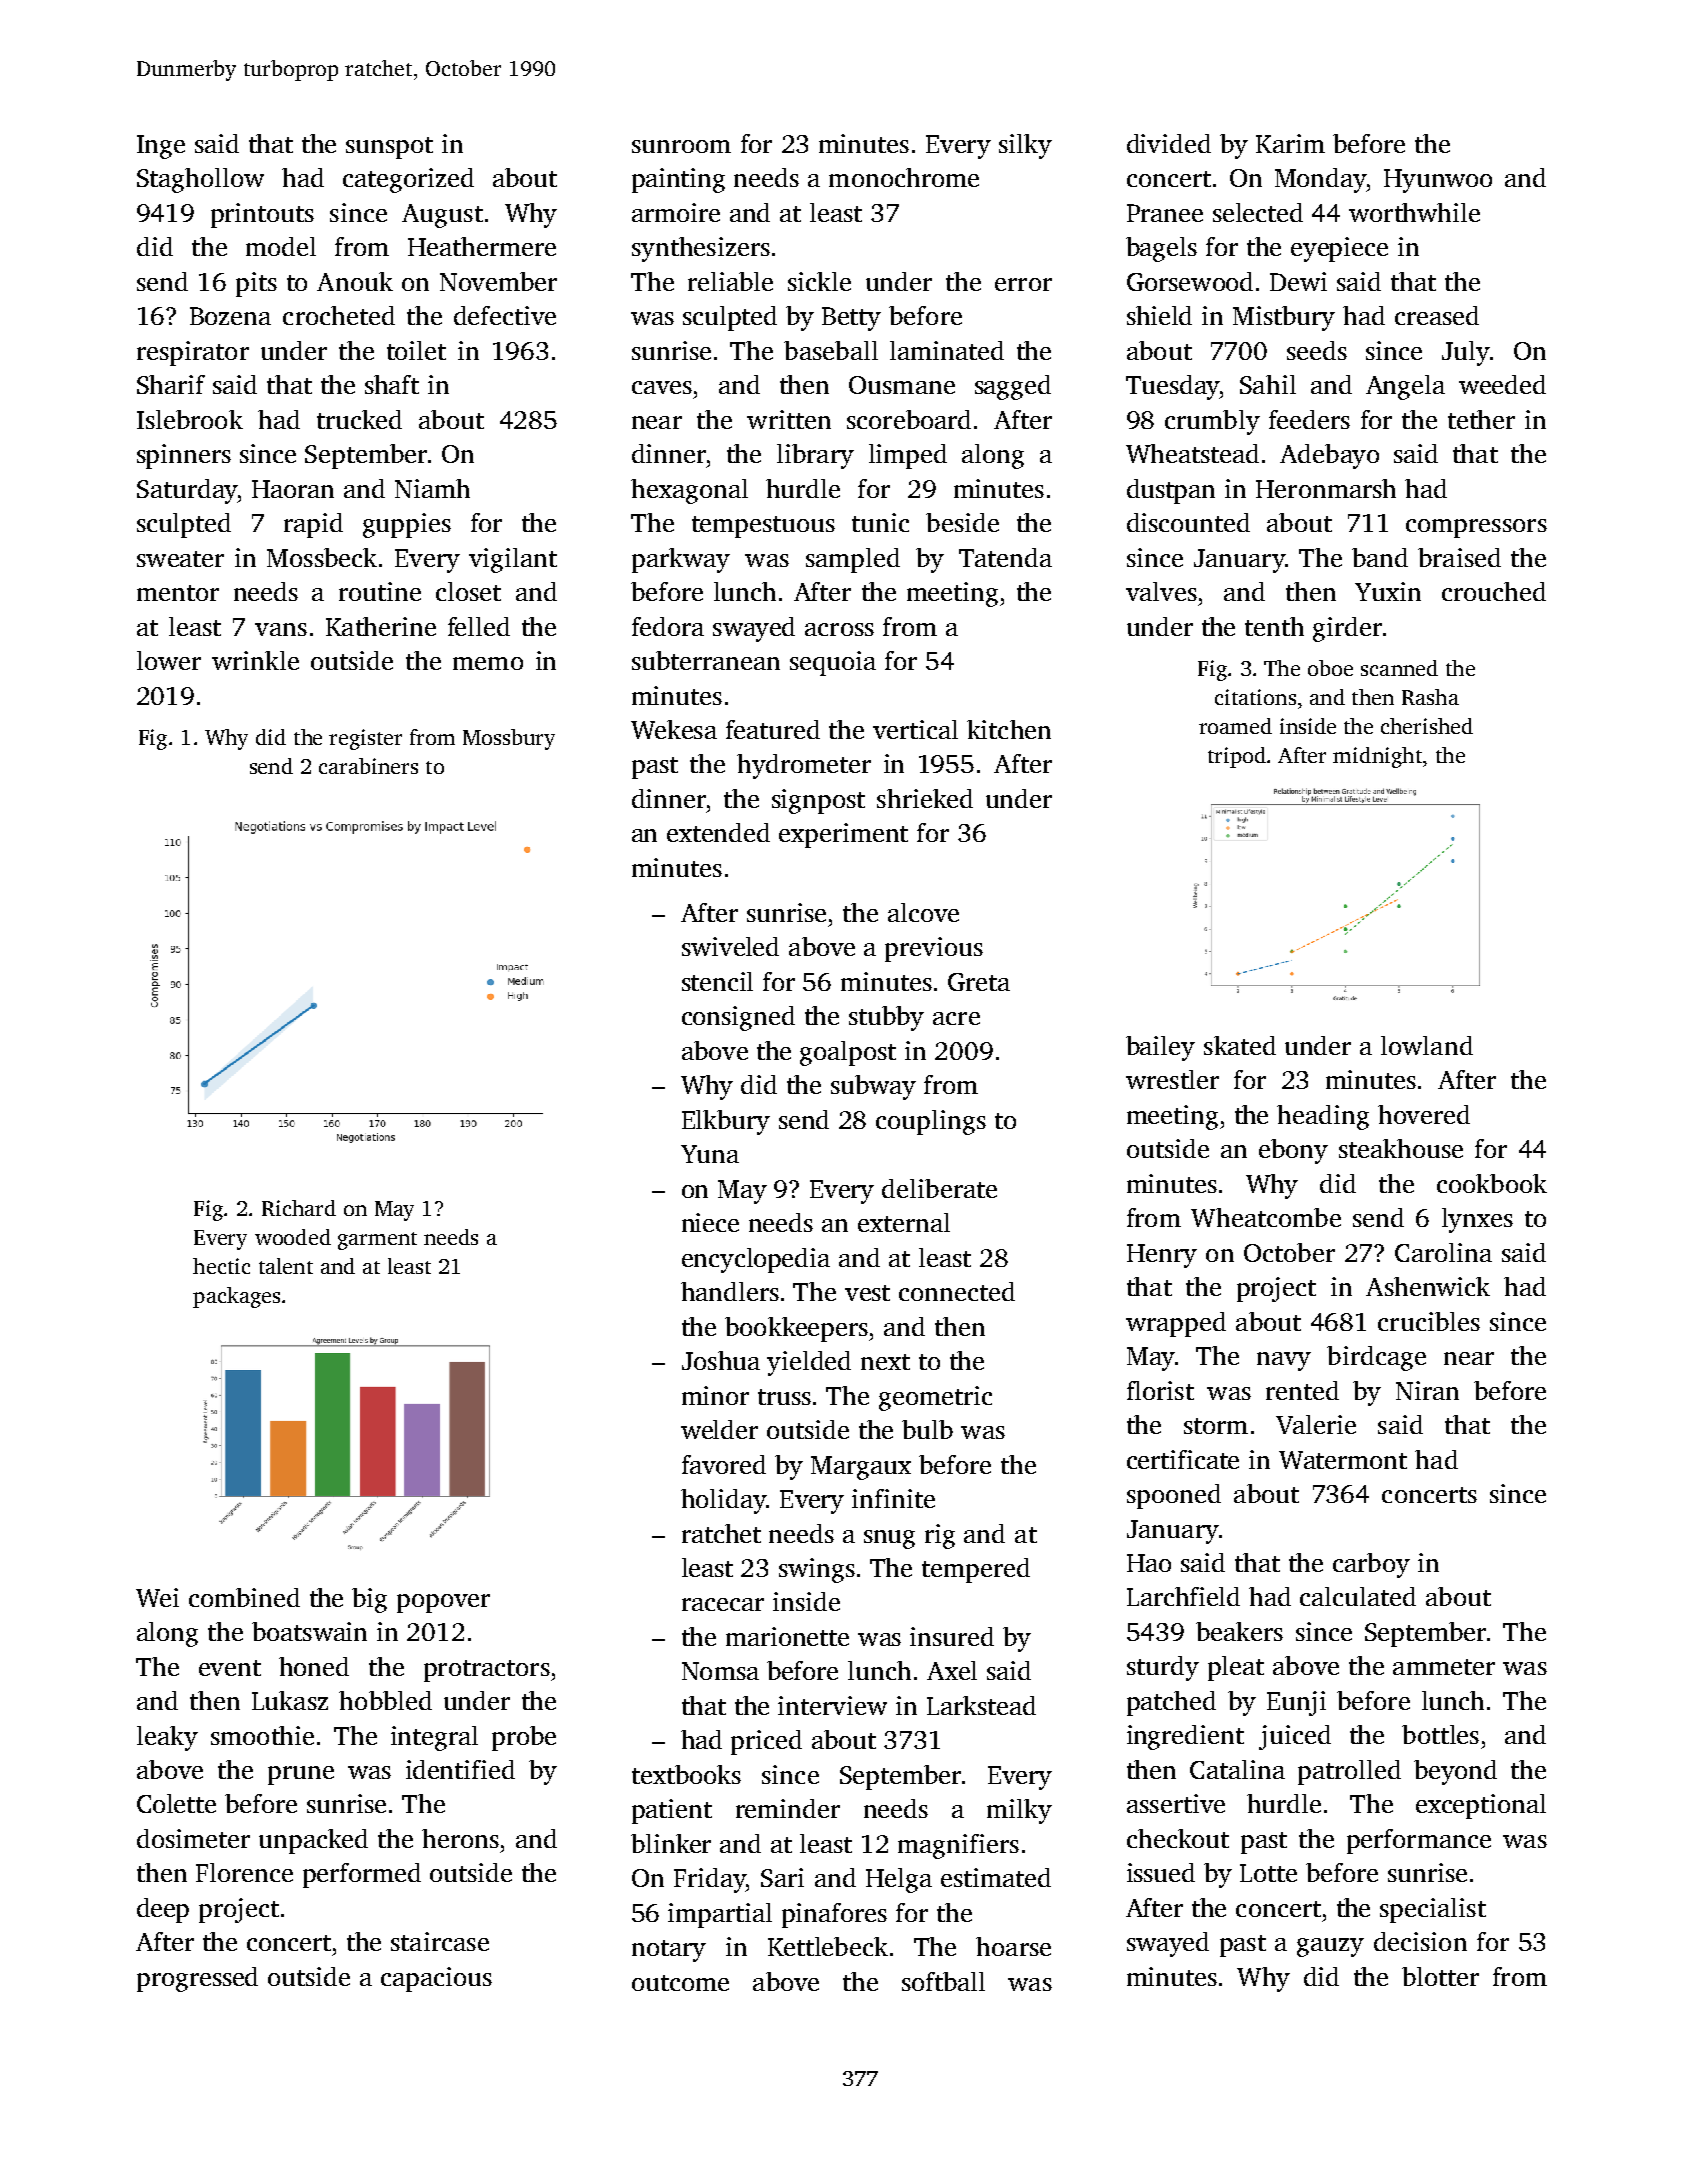 This screenshot has height=2178, width=1683. Describe the element at coordinates (1284, 318) in the screenshot. I see `Mistbury` at that location.
